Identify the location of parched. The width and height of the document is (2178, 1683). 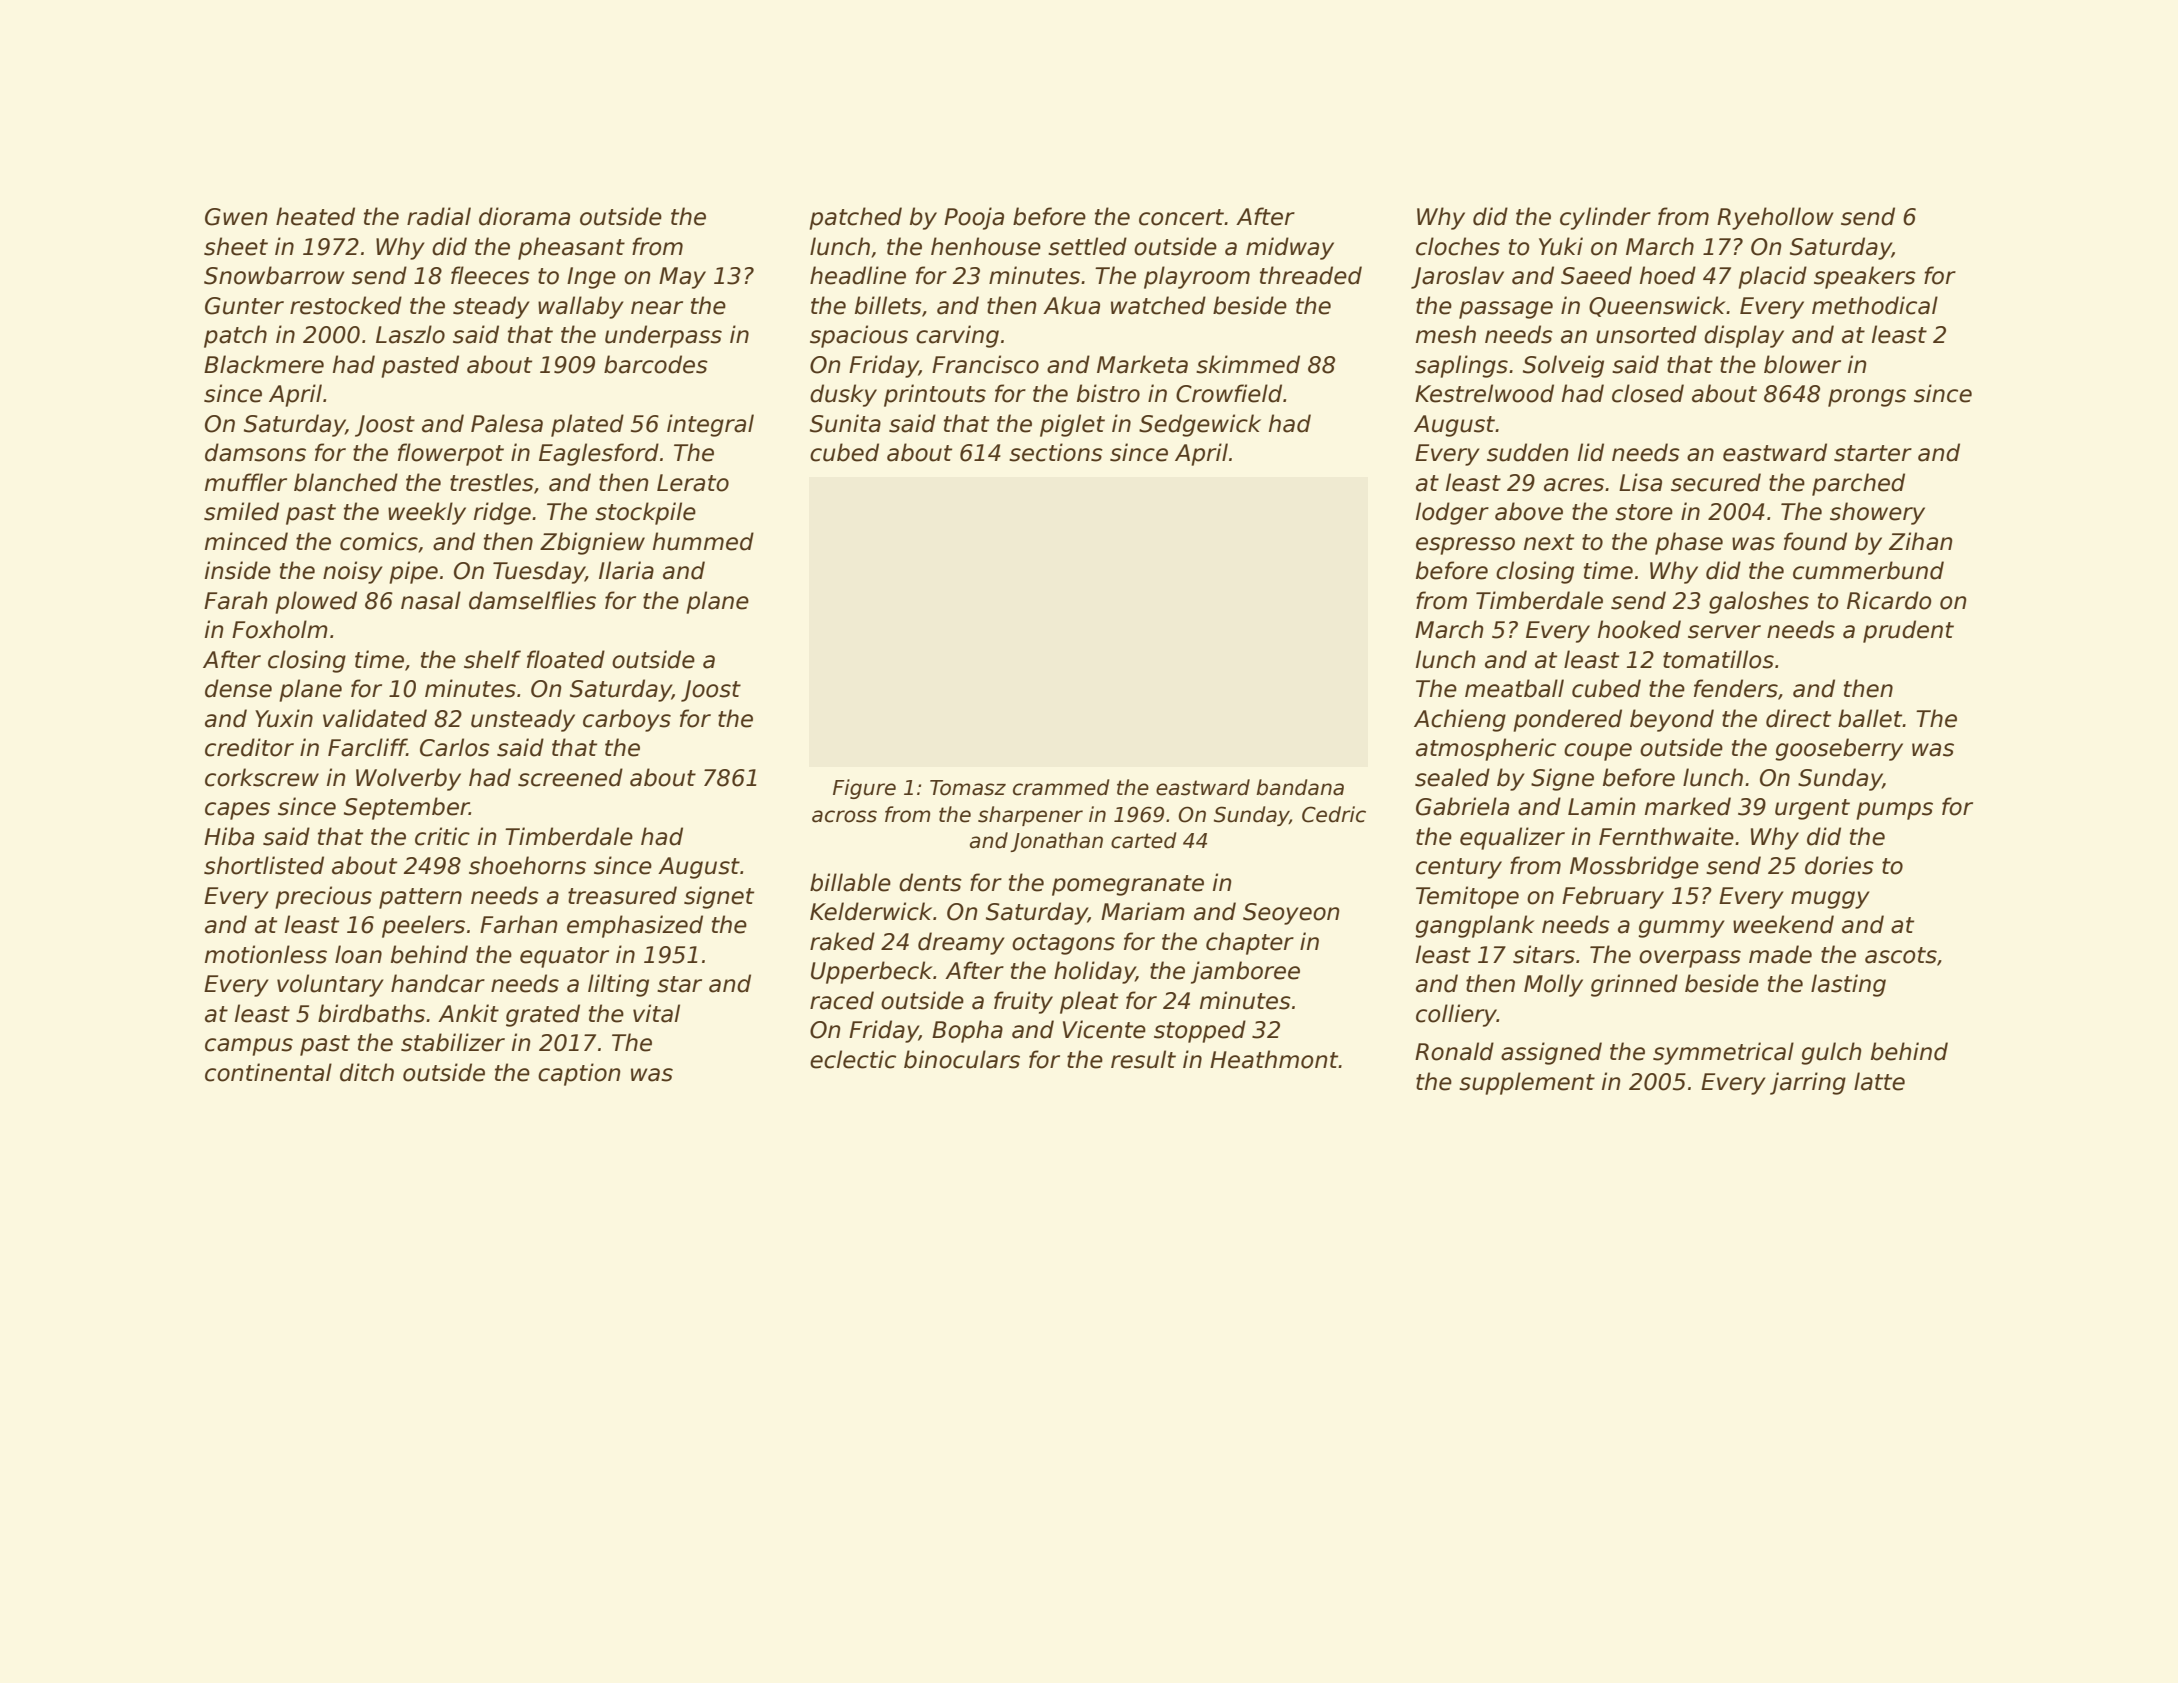
(1858, 484).
